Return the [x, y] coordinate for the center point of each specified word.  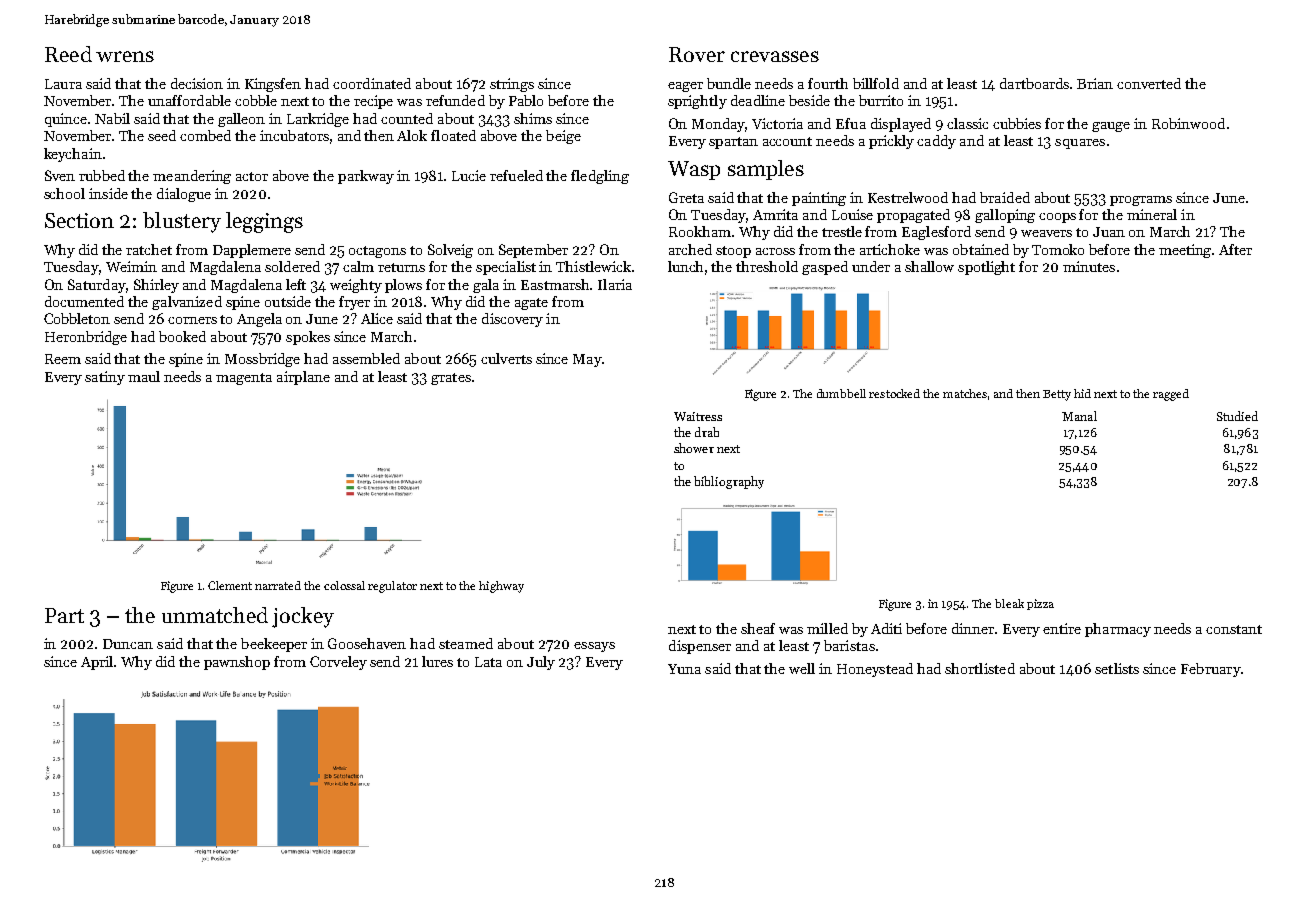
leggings [264, 222]
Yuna [684, 669]
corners [192, 320]
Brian [1095, 83]
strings [512, 85]
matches [965, 393]
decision [197, 83]
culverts [506, 358]
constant [1234, 629]
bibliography [729, 482]
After [1235, 249]
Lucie [469, 175]
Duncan [128, 644]
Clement [230, 585]
